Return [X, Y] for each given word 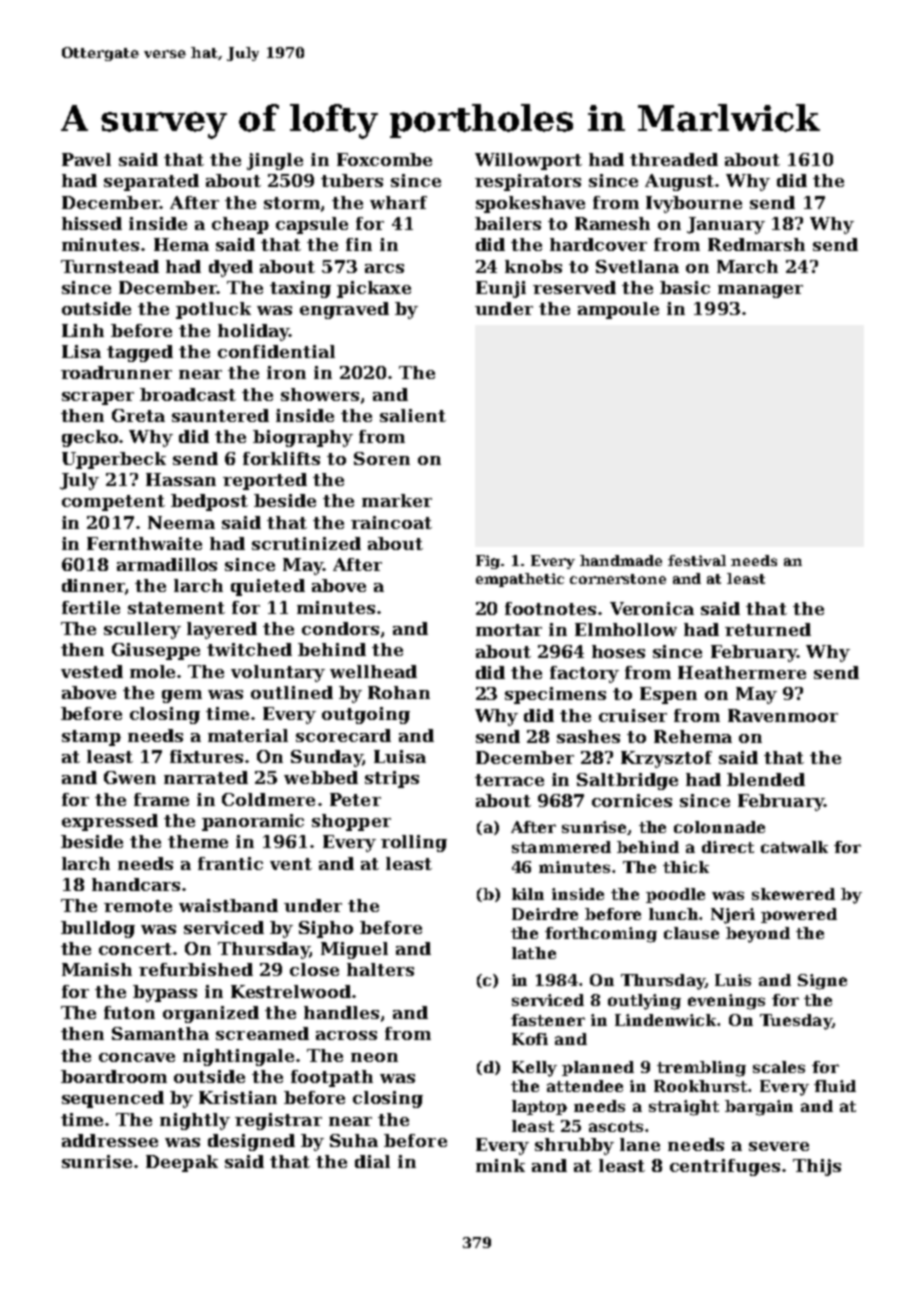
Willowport [528, 161]
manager [760, 291]
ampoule [618, 310]
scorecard [343, 735]
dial [372, 1161]
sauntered [220, 415]
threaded [674, 159]
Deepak [182, 1163]
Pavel [86, 159]
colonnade [719, 827]
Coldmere [268, 799]
